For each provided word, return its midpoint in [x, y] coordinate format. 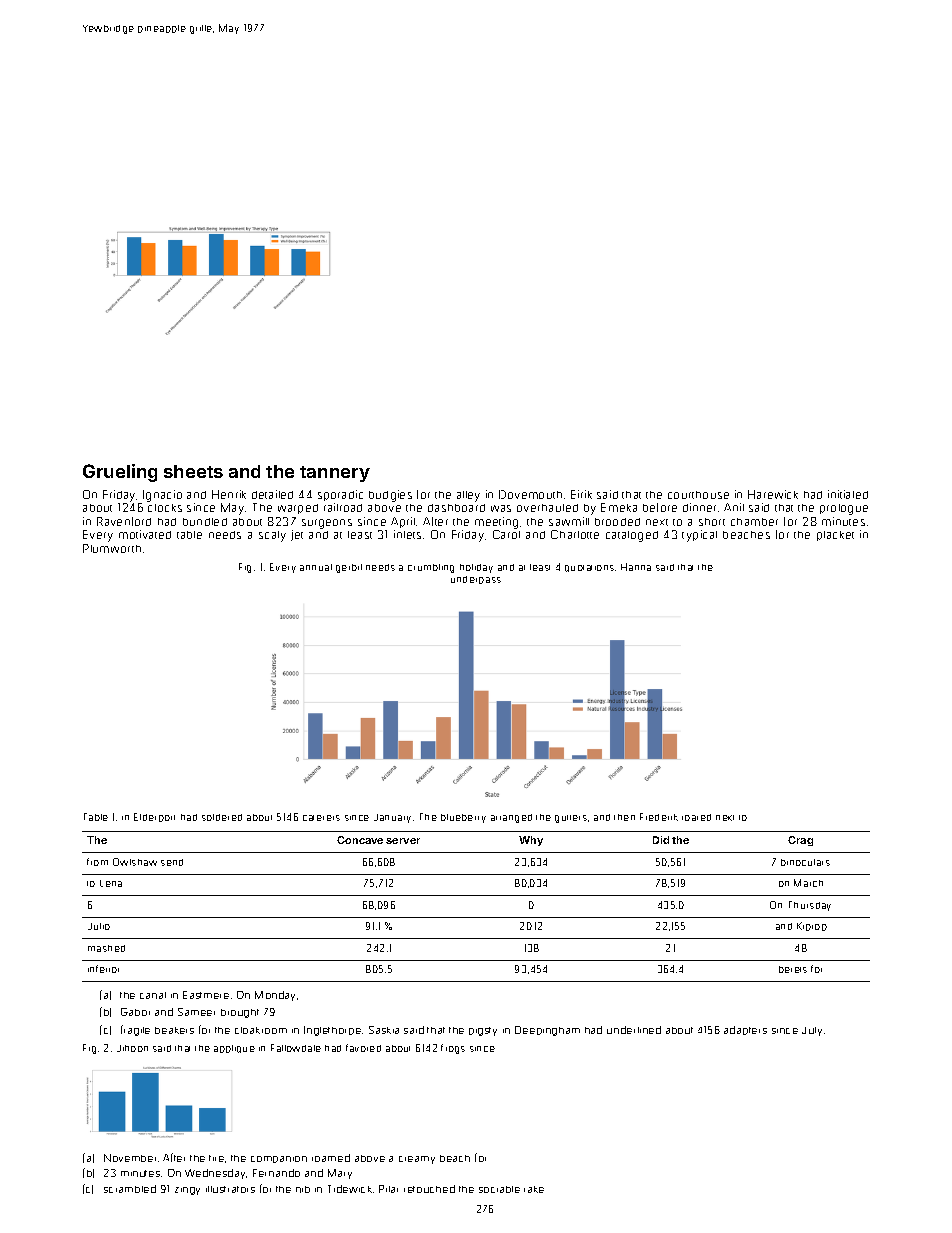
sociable [499, 1189]
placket [835, 536]
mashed [106, 948]
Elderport [154, 817]
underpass [476, 580]
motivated [145, 534]
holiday [476, 568]
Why [531, 841]
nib [303, 1189]
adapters [745, 1030]
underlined [634, 1030]
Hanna [636, 567]
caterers [321, 818]
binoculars [805, 862]
